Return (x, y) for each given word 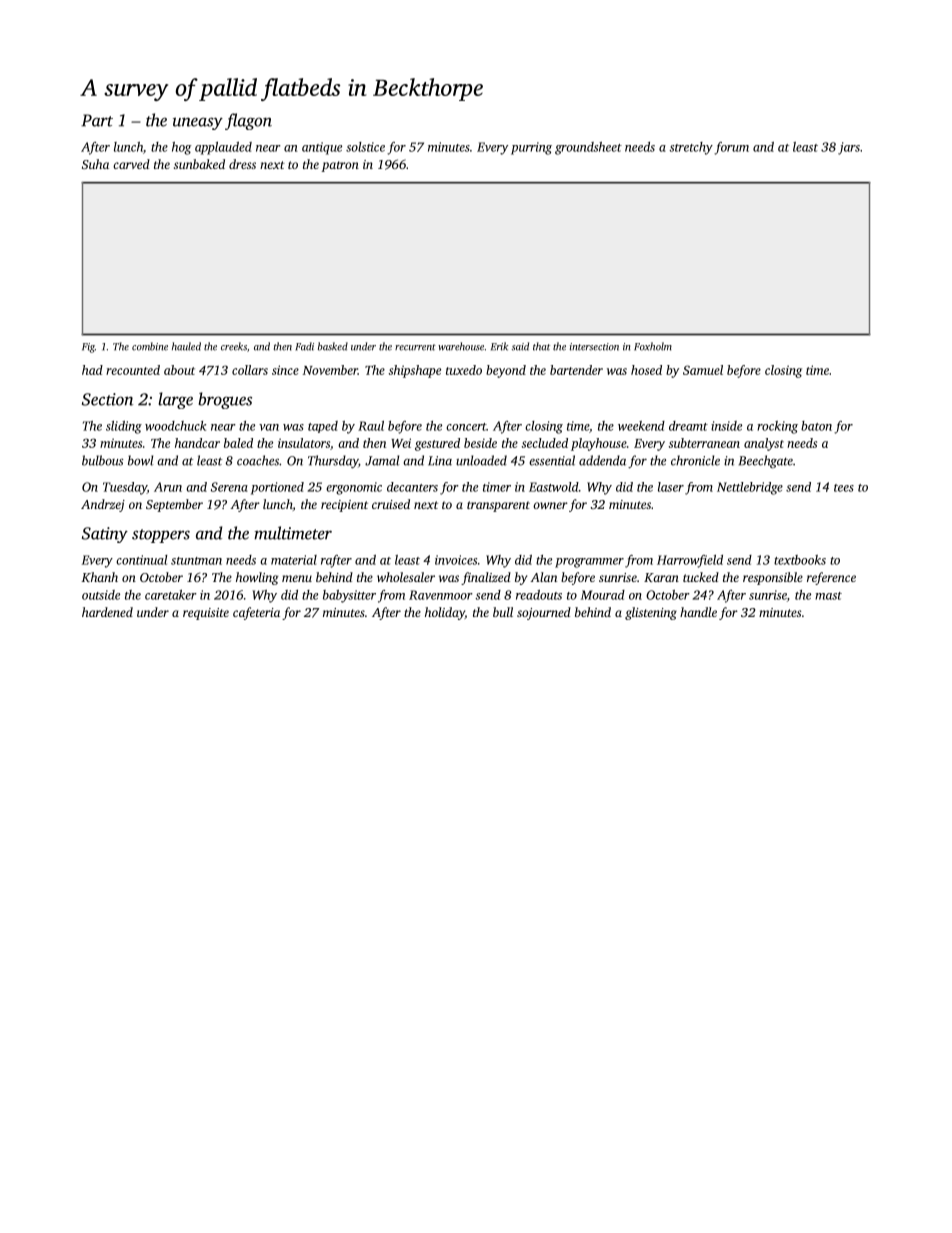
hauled (186, 346)
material (294, 560)
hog (181, 148)
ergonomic (354, 488)
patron (340, 166)
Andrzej (103, 505)
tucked (701, 577)
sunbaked (199, 164)
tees (844, 488)
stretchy (691, 148)
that (541, 346)
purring (531, 148)
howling (257, 578)
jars (849, 148)
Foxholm (653, 346)
